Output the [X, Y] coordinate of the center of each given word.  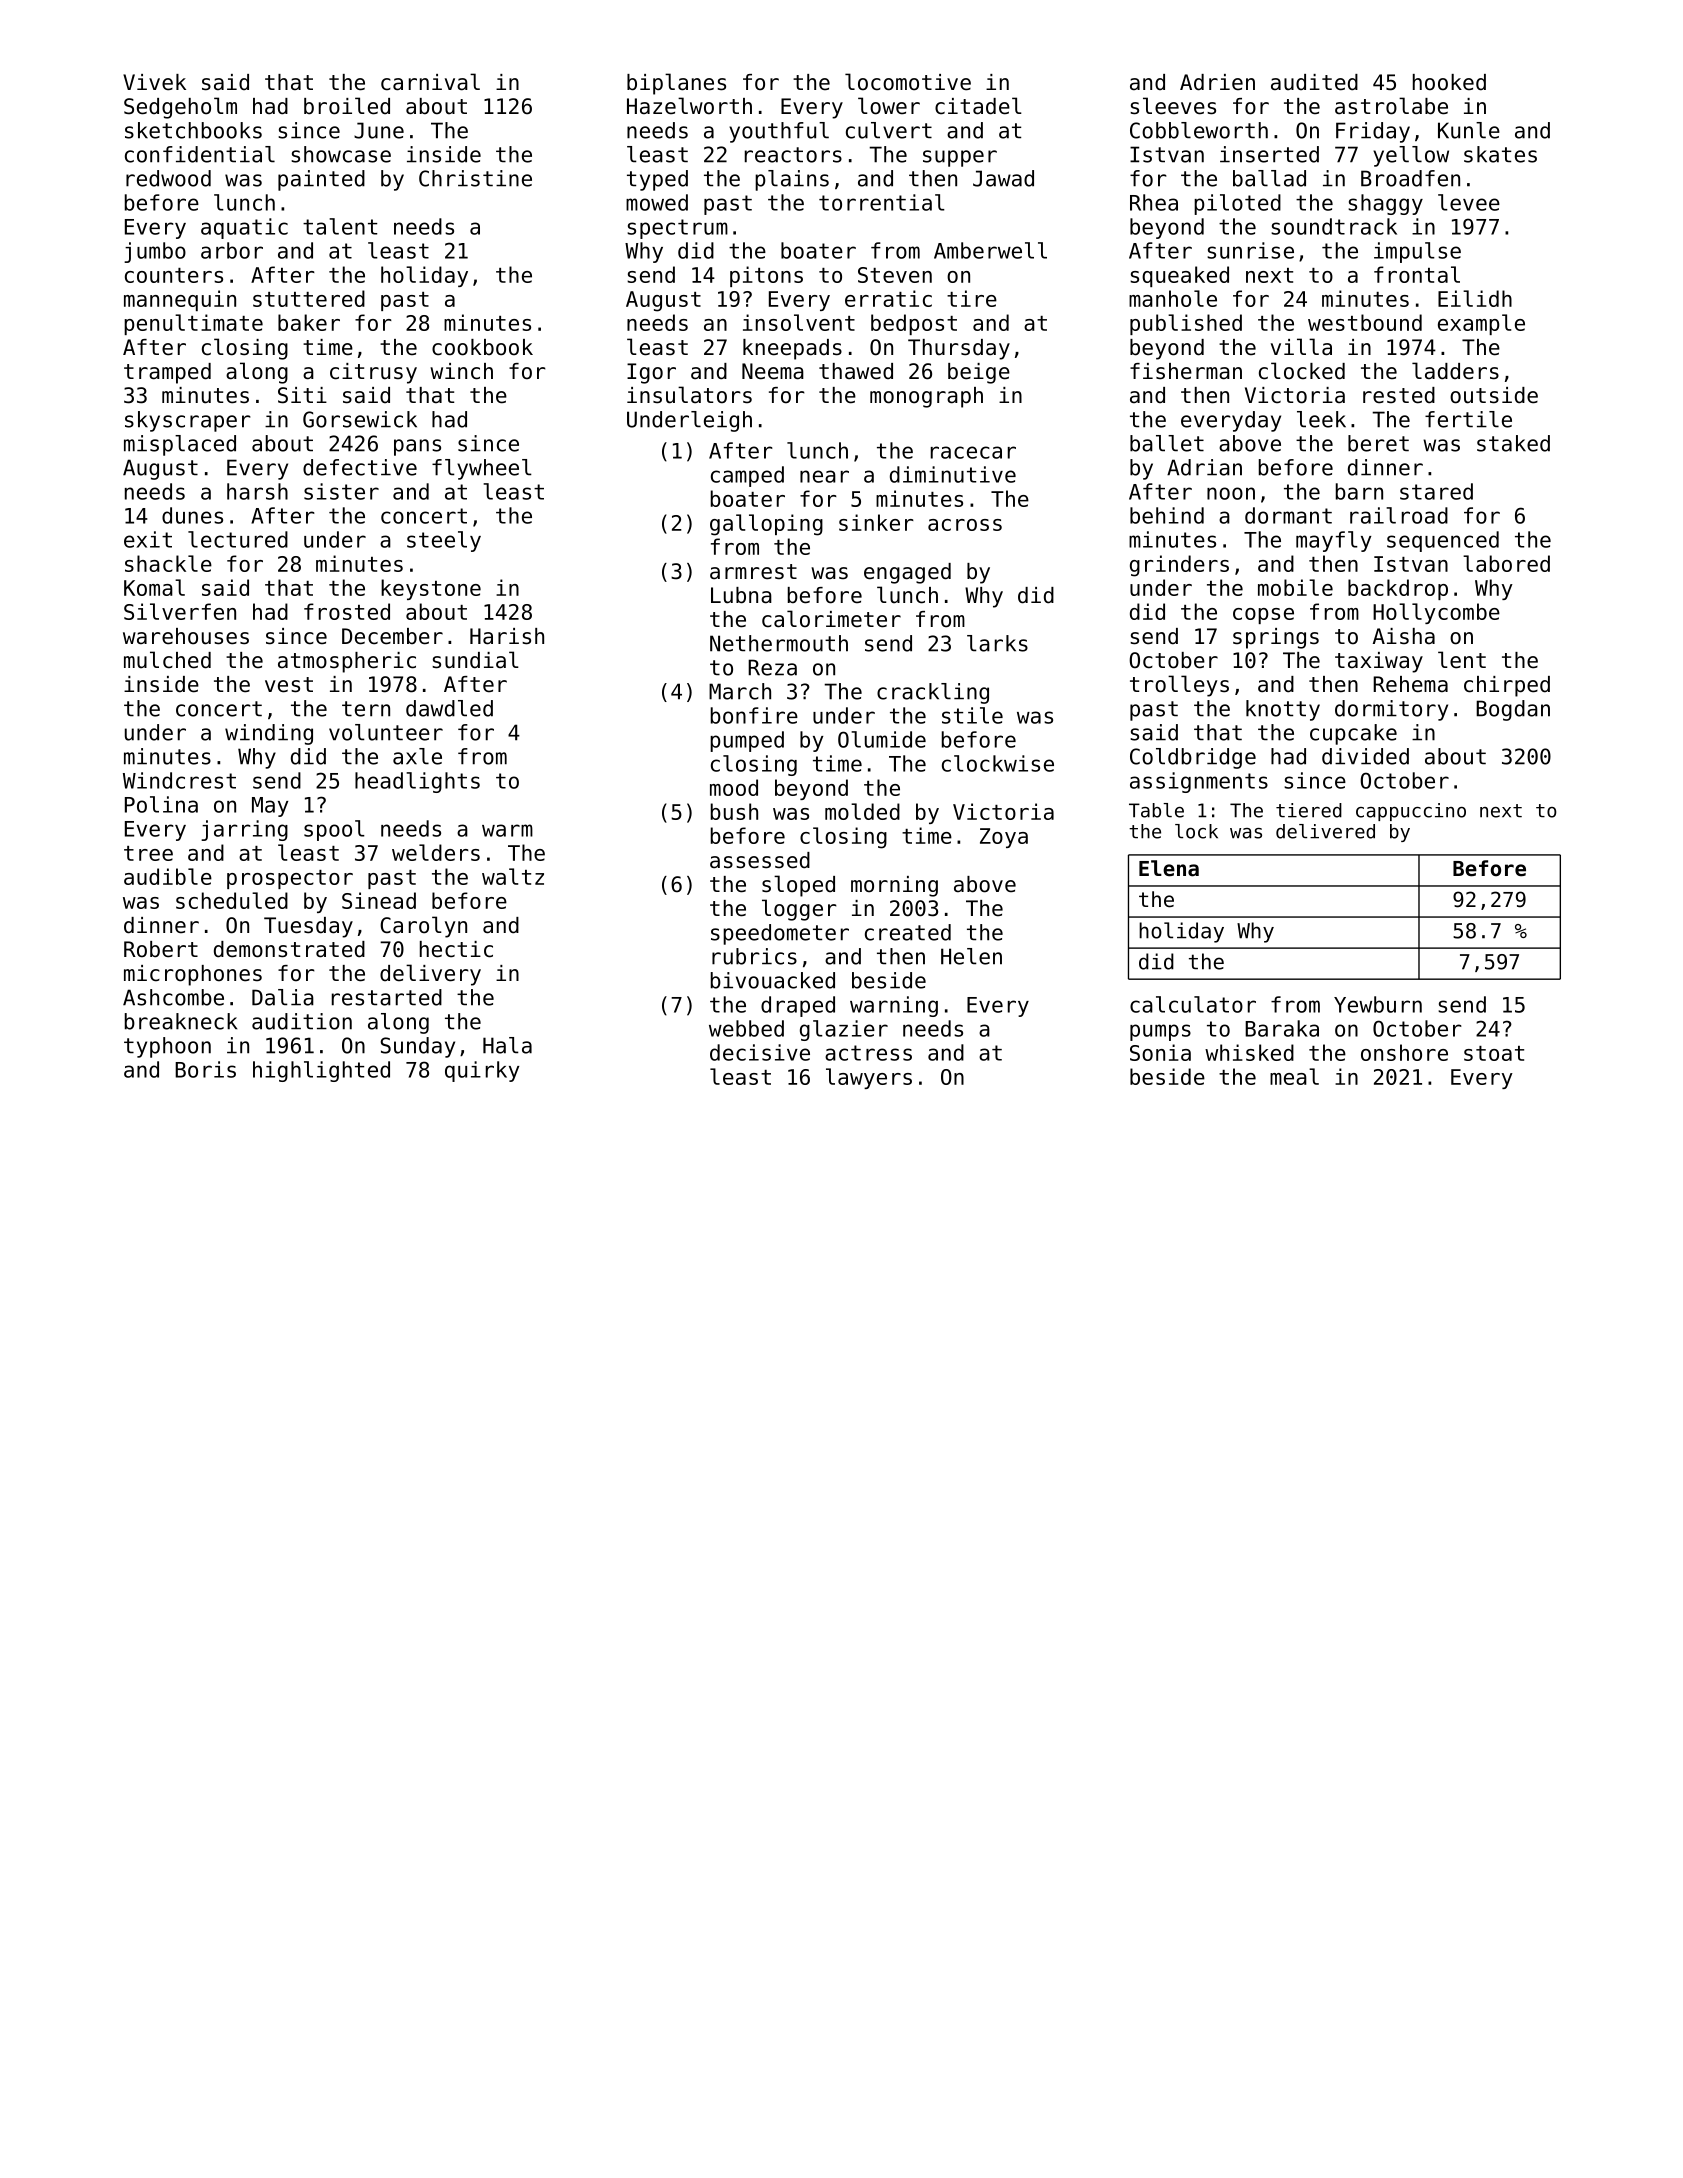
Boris [205, 1069]
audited [1314, 82]
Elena [1169, 868]
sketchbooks [193, 130]
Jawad [1003, 178]
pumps [1160, 1032]
